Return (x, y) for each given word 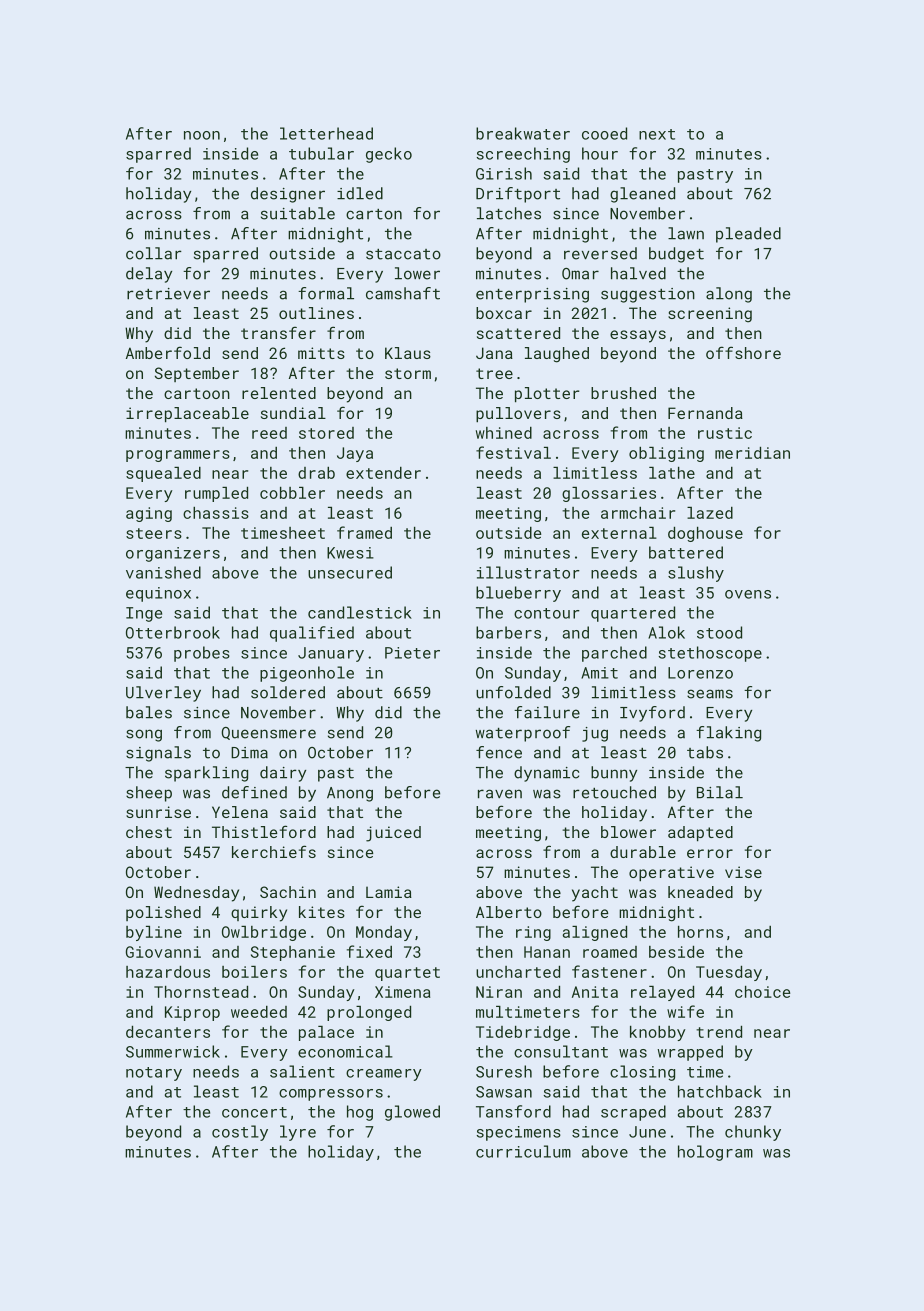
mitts (321, 353)
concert (254, 1112)
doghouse (705, 534)
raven (500, 794)
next (657, 134)
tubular (321, 153)
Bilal (720, 792)
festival (513, 452)
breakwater (523, 133)
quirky (259, 914)
